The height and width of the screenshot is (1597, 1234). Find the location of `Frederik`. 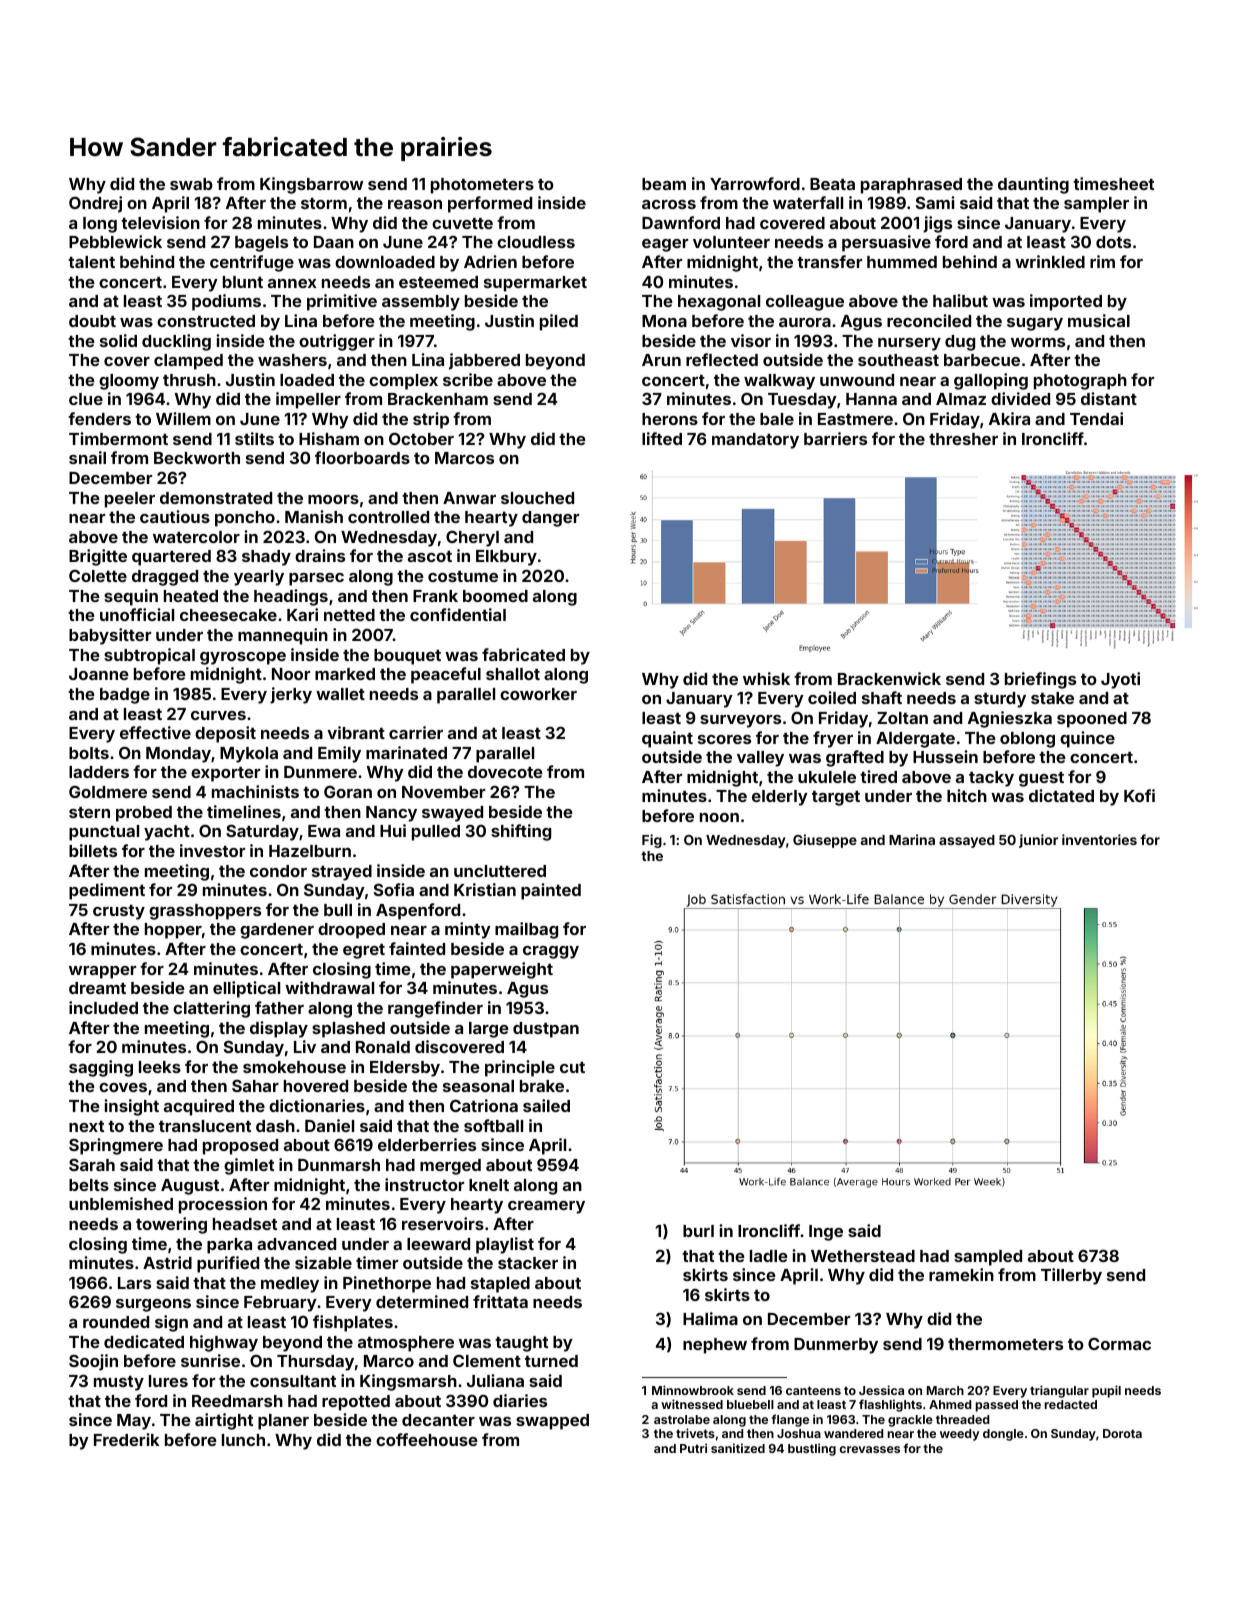

Frederik is located at coordinates (126, 1439).
